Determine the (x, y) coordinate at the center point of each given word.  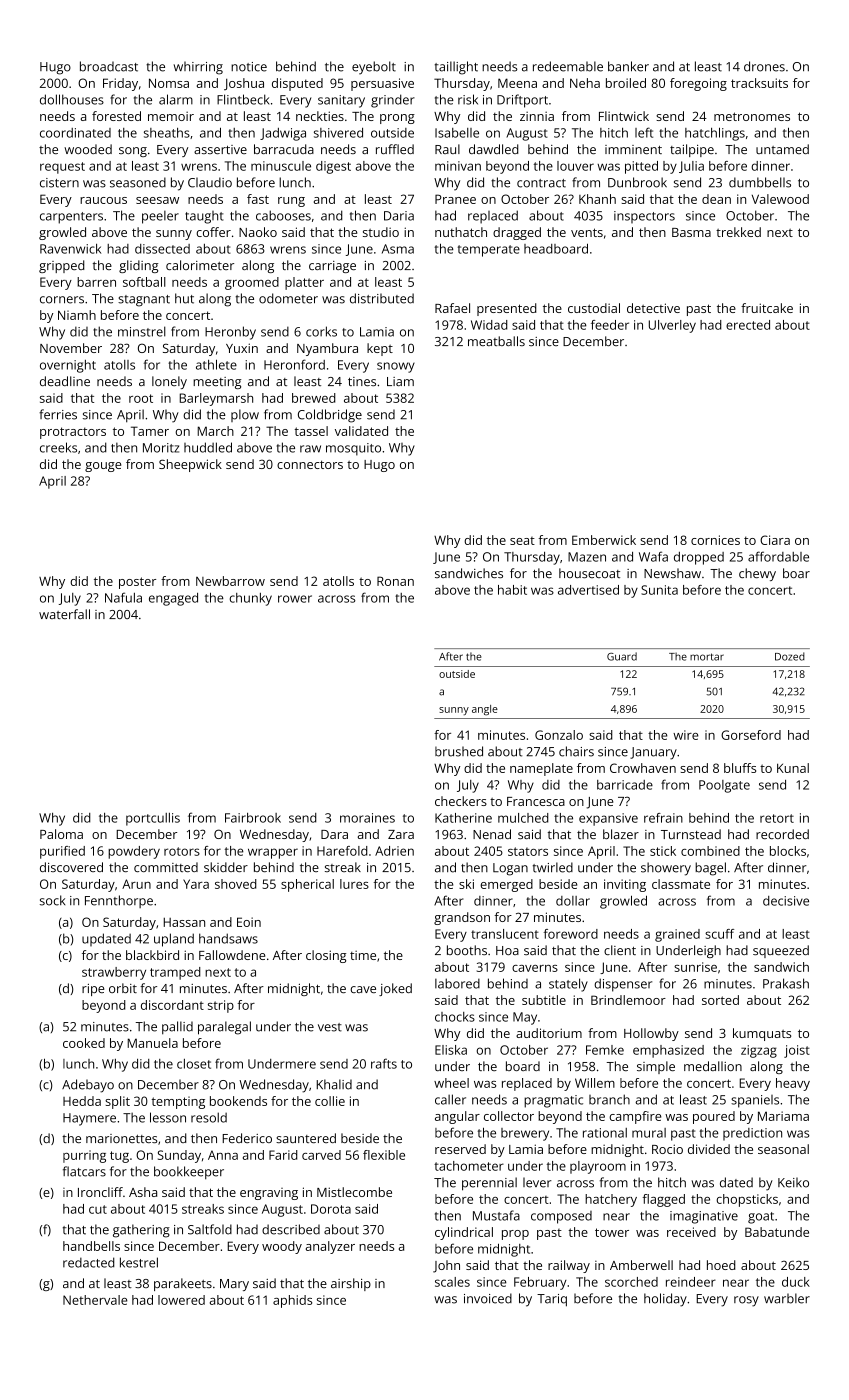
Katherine (463, 818)
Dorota (331, 1209)
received (691, 1232)
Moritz (161, 448)
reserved (460, 1149)
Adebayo (88, 1086)
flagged (664, 1200)
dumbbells (760, 182)
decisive (786, 901)
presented (507, 309)
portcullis (153, 819)
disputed (297, 84)
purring (84, 1156)
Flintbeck (243, 99)
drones (764, 66)
